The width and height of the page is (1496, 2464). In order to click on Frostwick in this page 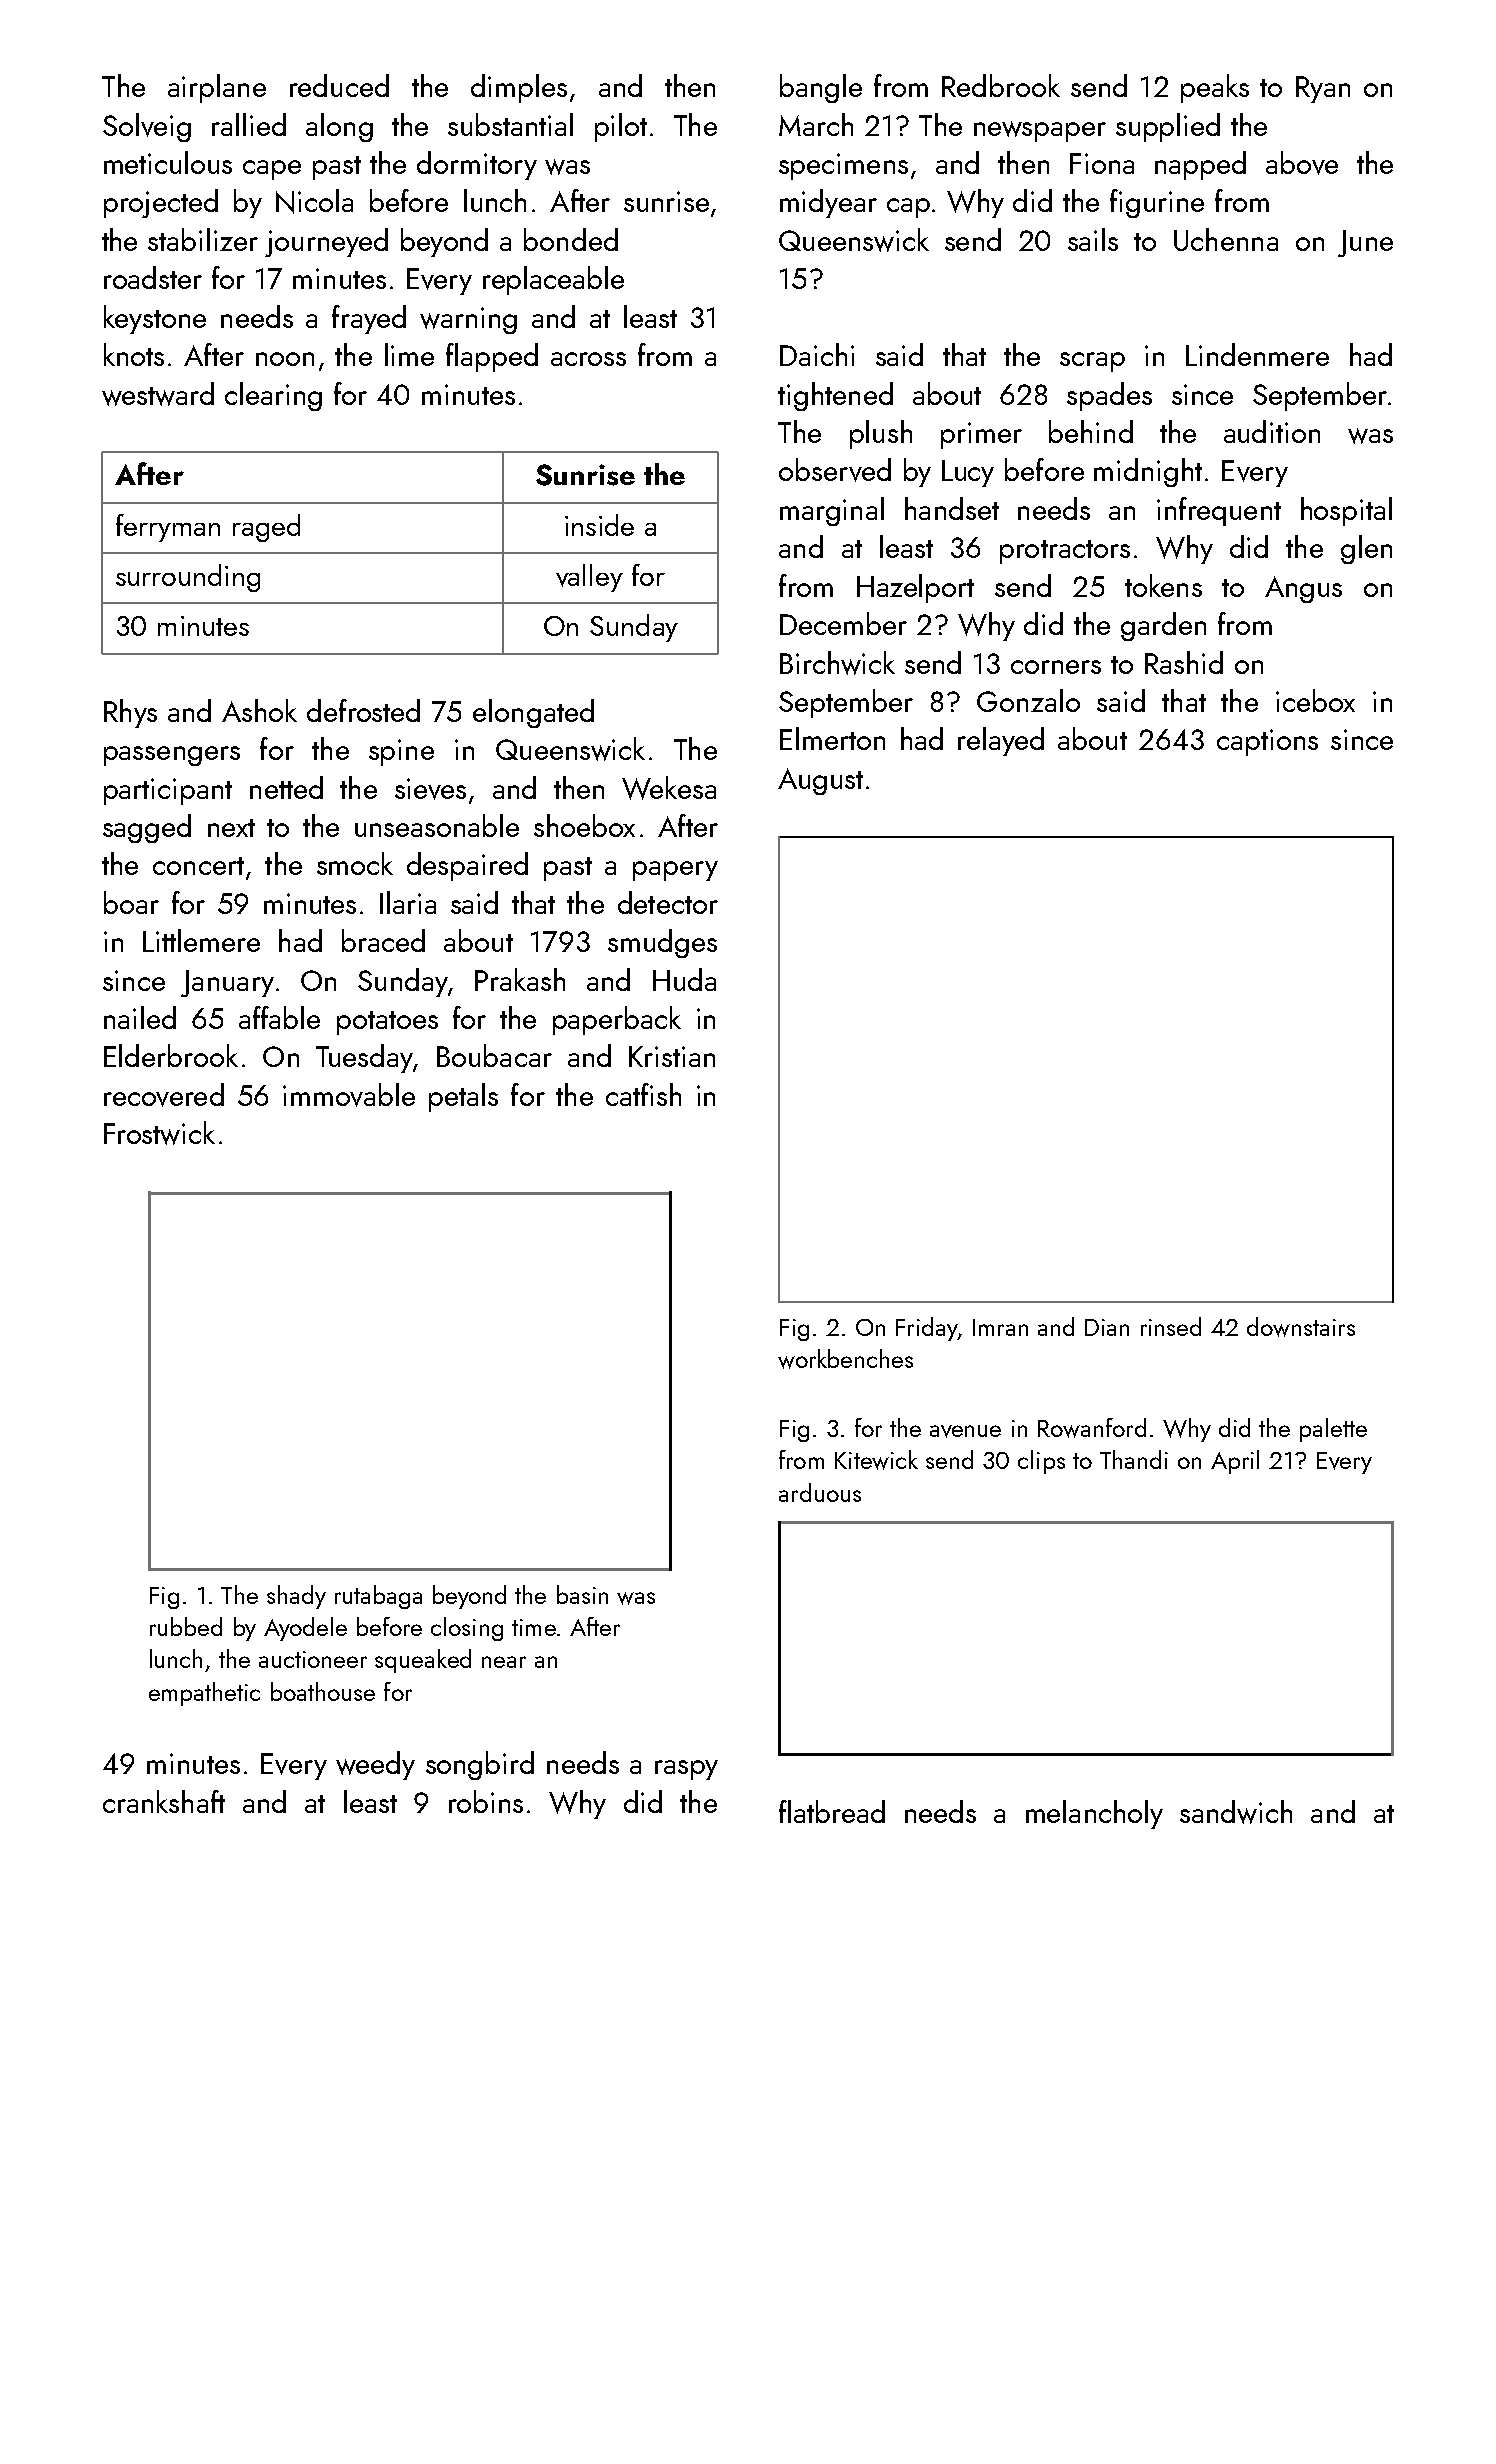, I will do `click(159, 1133)`.
